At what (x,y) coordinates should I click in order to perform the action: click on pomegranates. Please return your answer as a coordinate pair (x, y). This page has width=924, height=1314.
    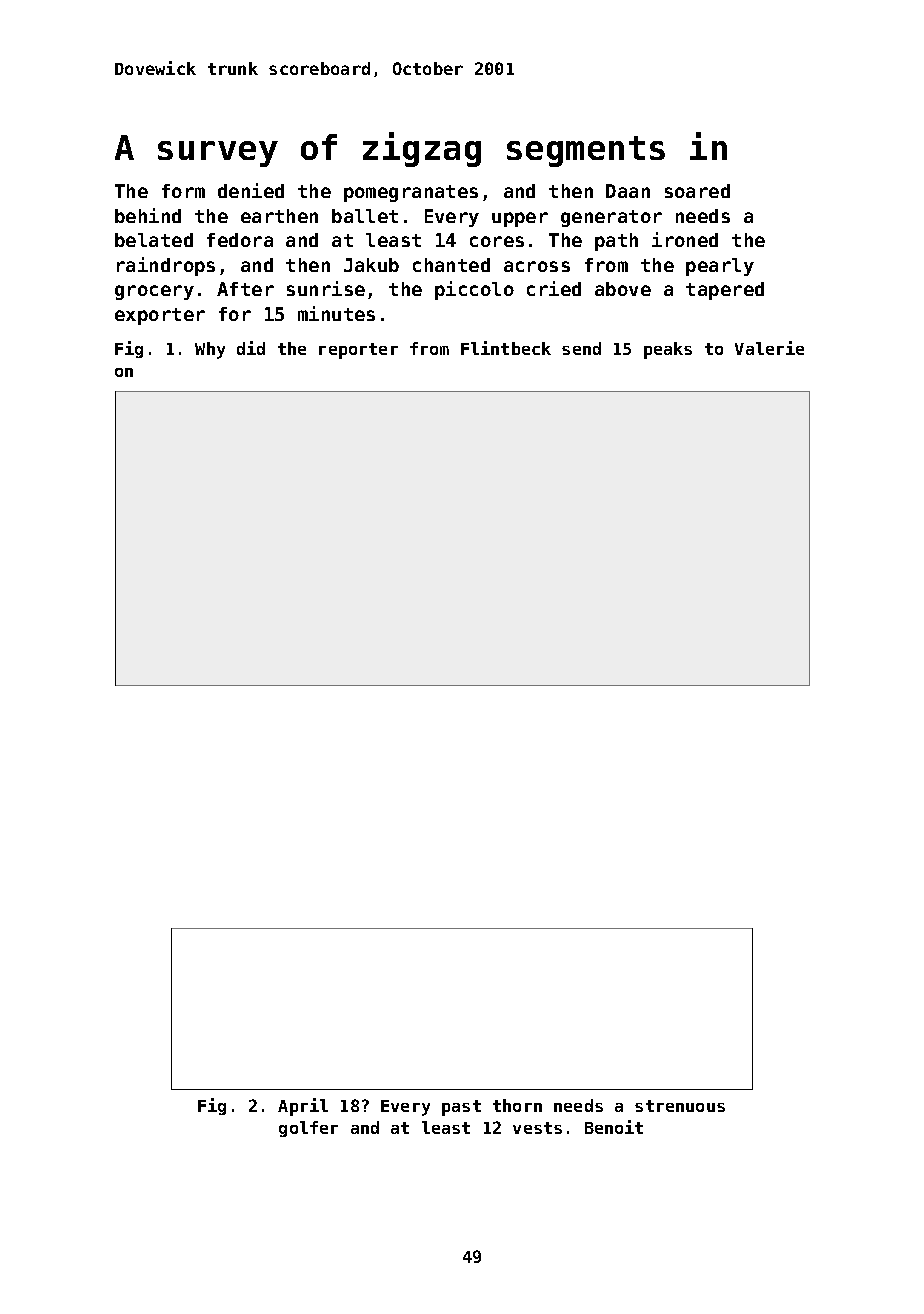
    Looking at the image, I should click on (411, 193).
